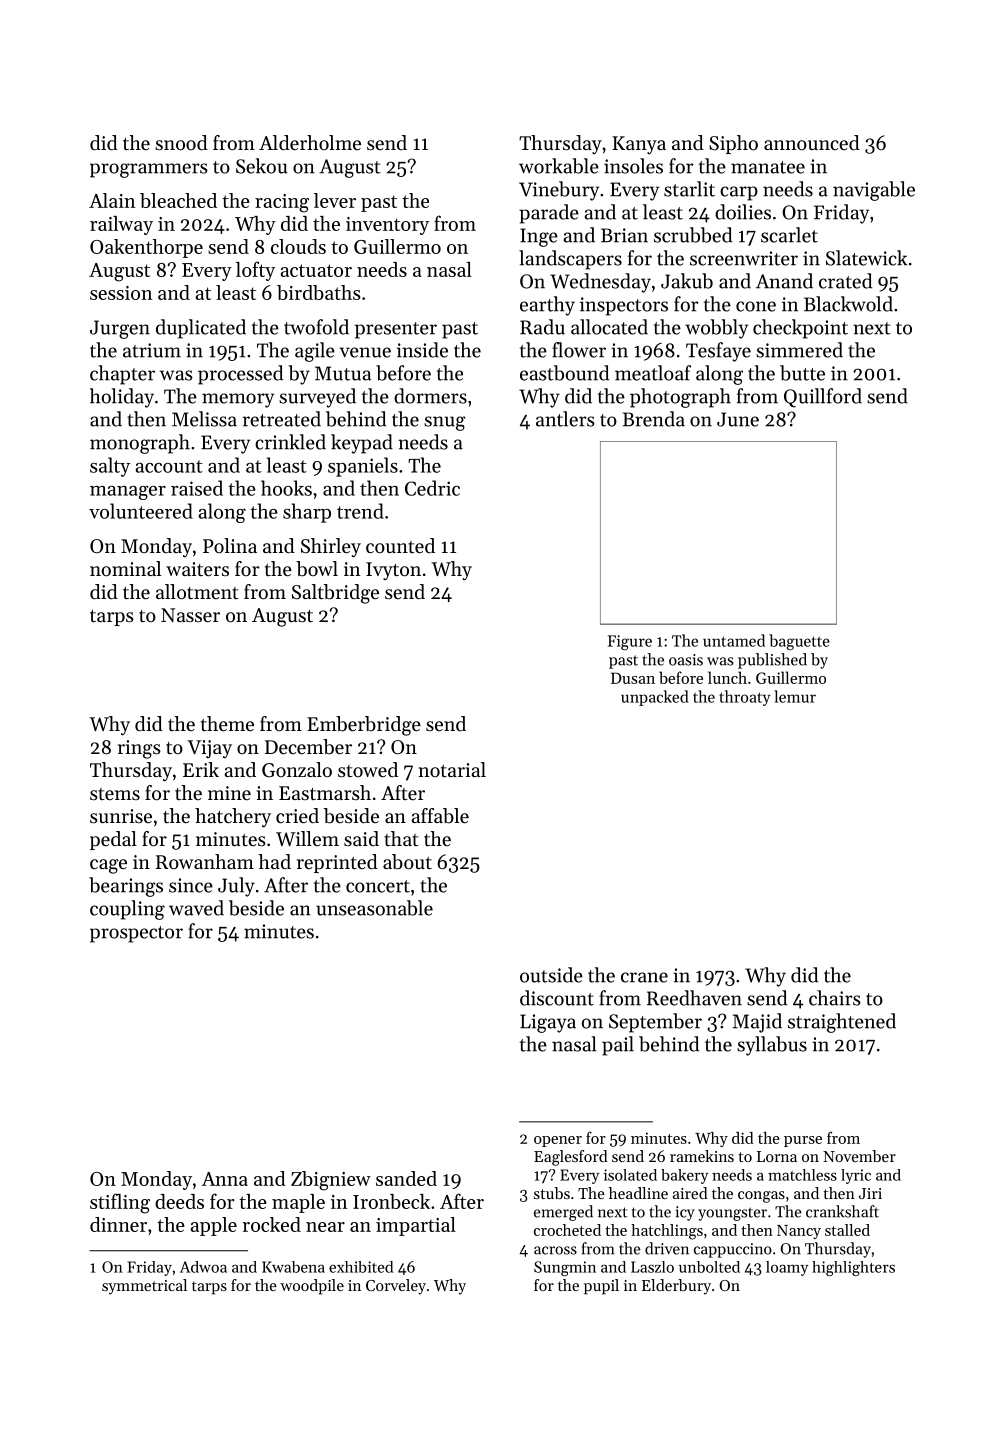  What do you see at coordinates (181, 143) in the screenshot?
I see `snood` at bounding box center [181, 143].
